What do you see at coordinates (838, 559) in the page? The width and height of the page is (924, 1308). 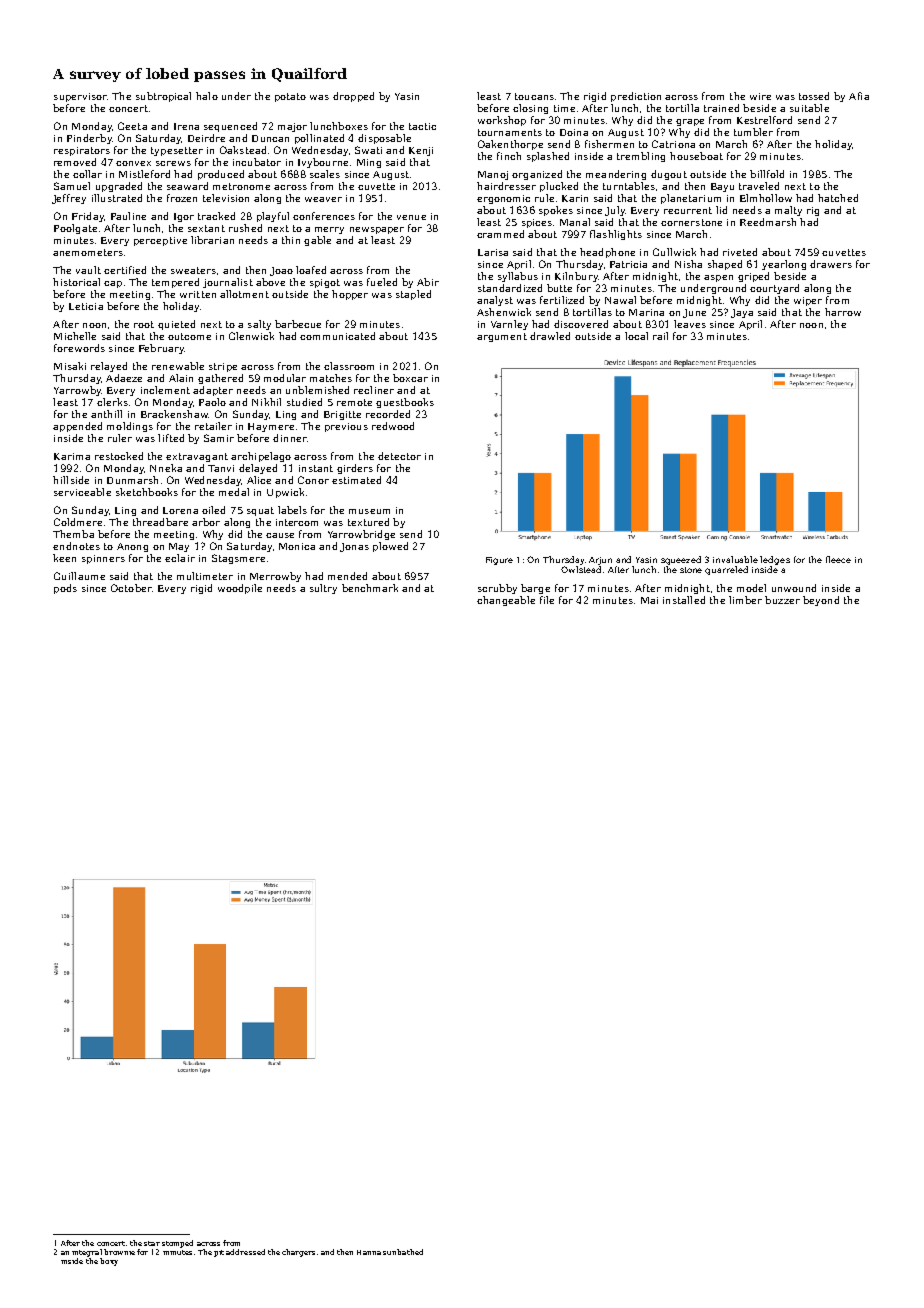 I see `fleece` at bounding box center [838, 559].
